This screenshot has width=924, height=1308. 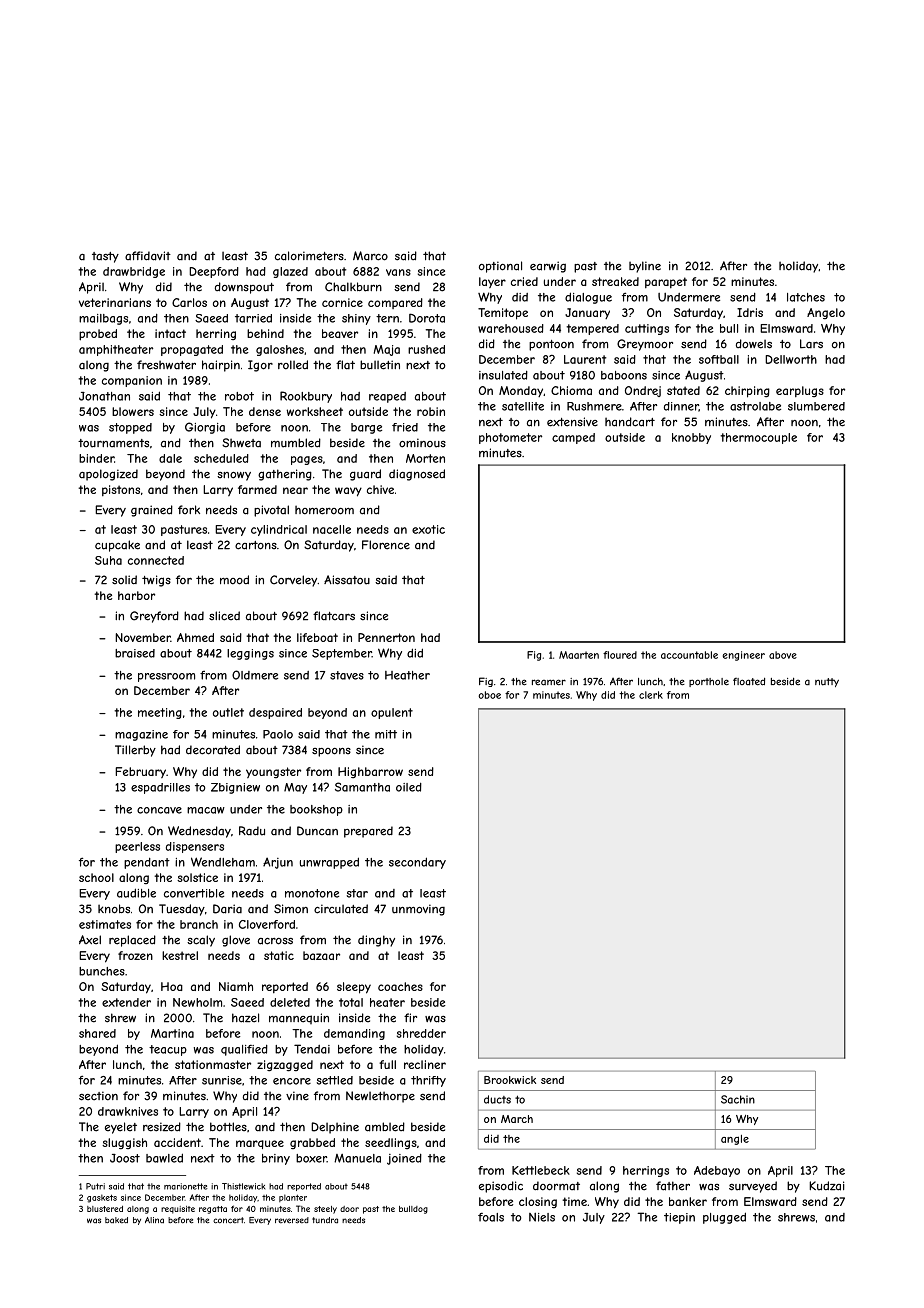 I want to click on Pennerton, so click(x=386, y=637).
